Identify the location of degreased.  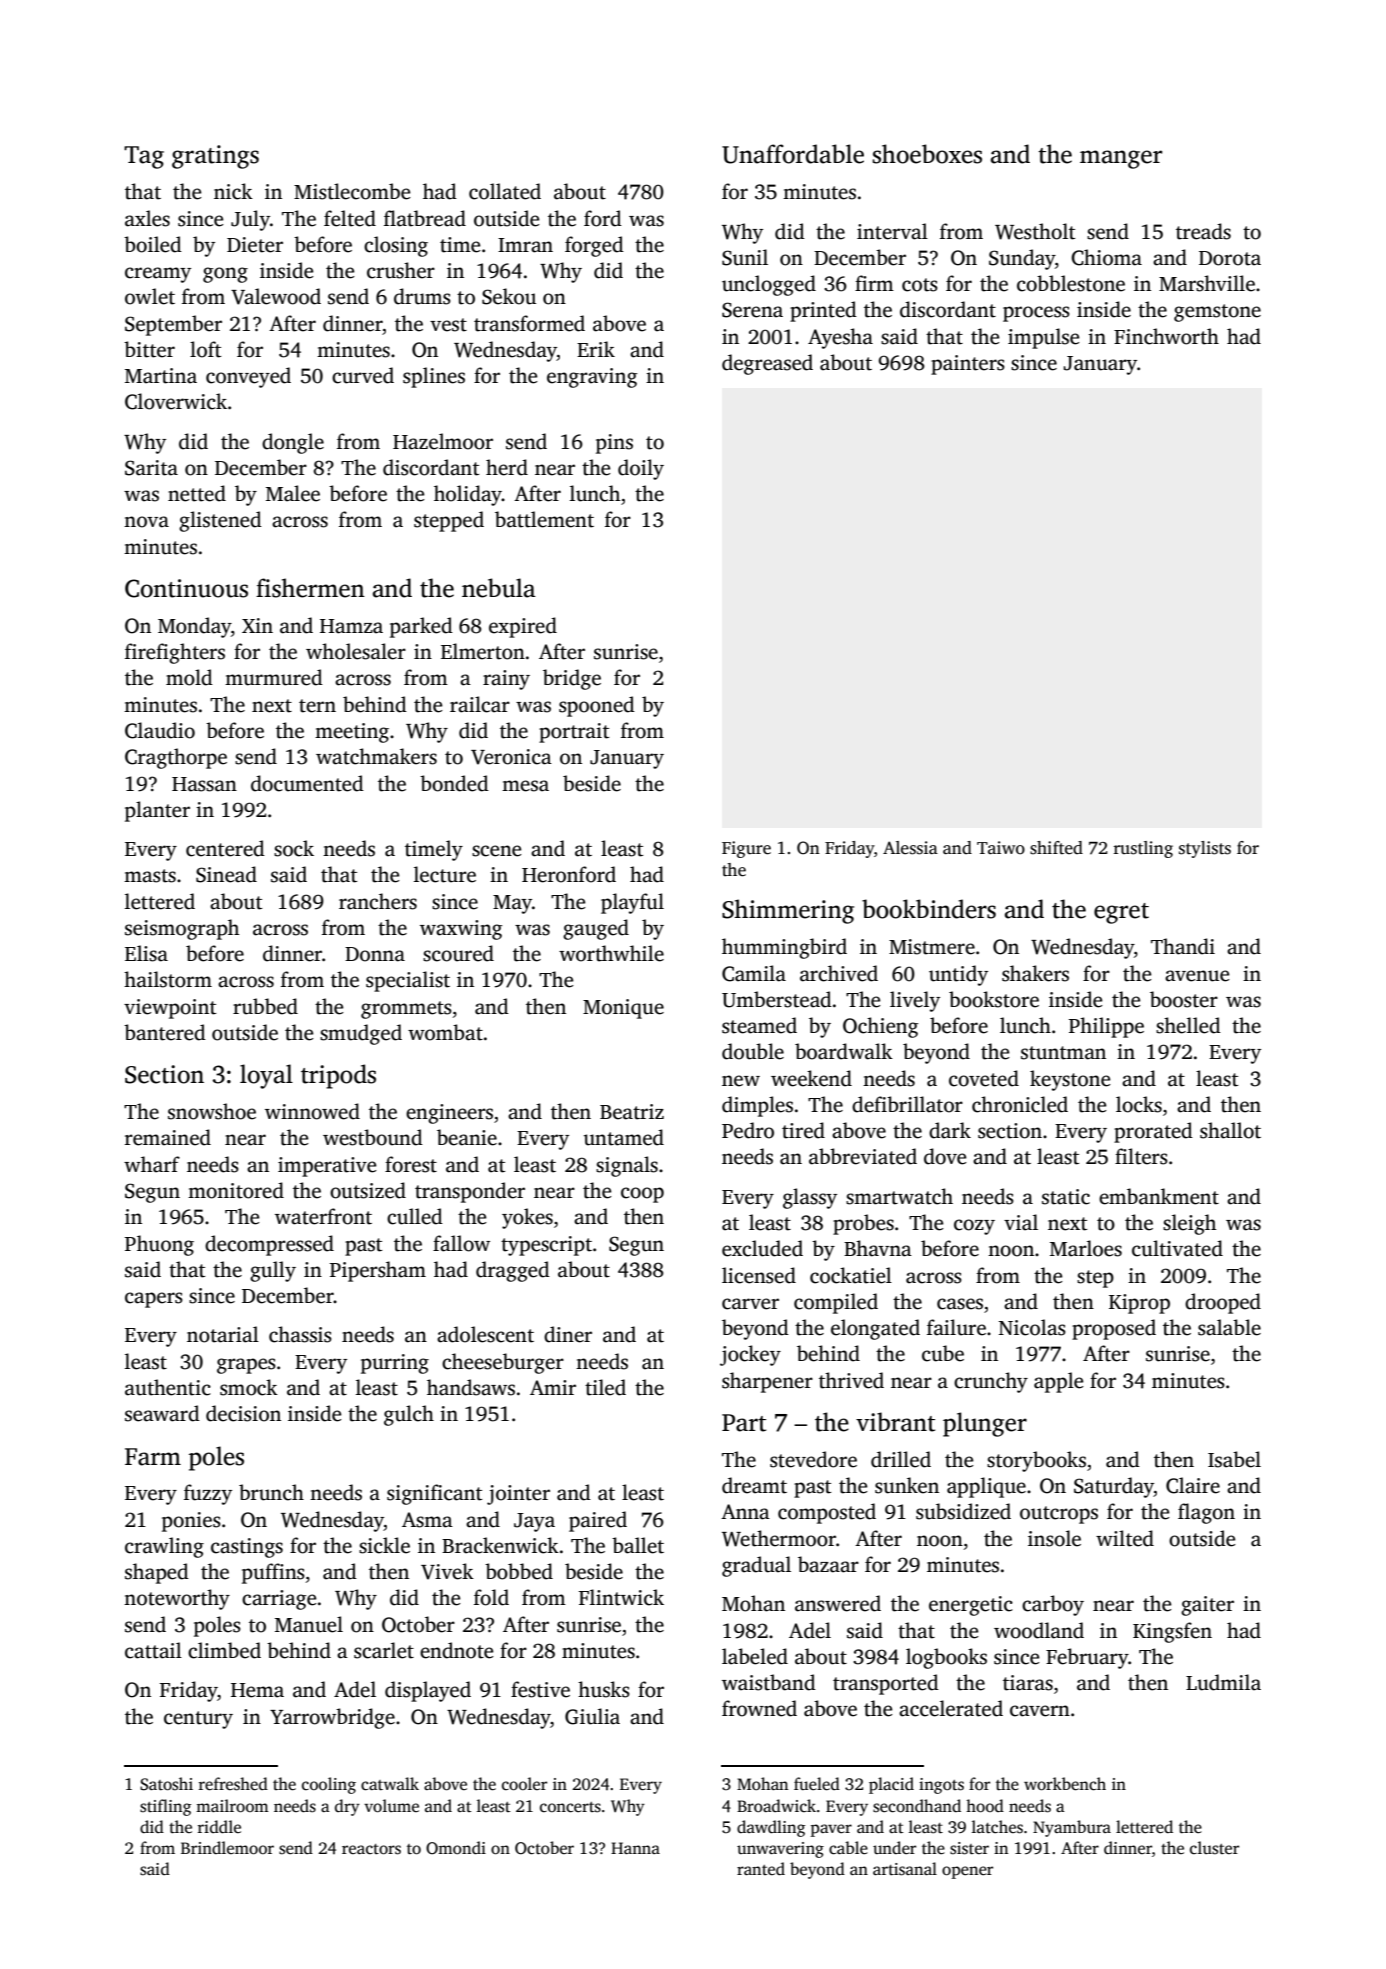
(767, 364).
